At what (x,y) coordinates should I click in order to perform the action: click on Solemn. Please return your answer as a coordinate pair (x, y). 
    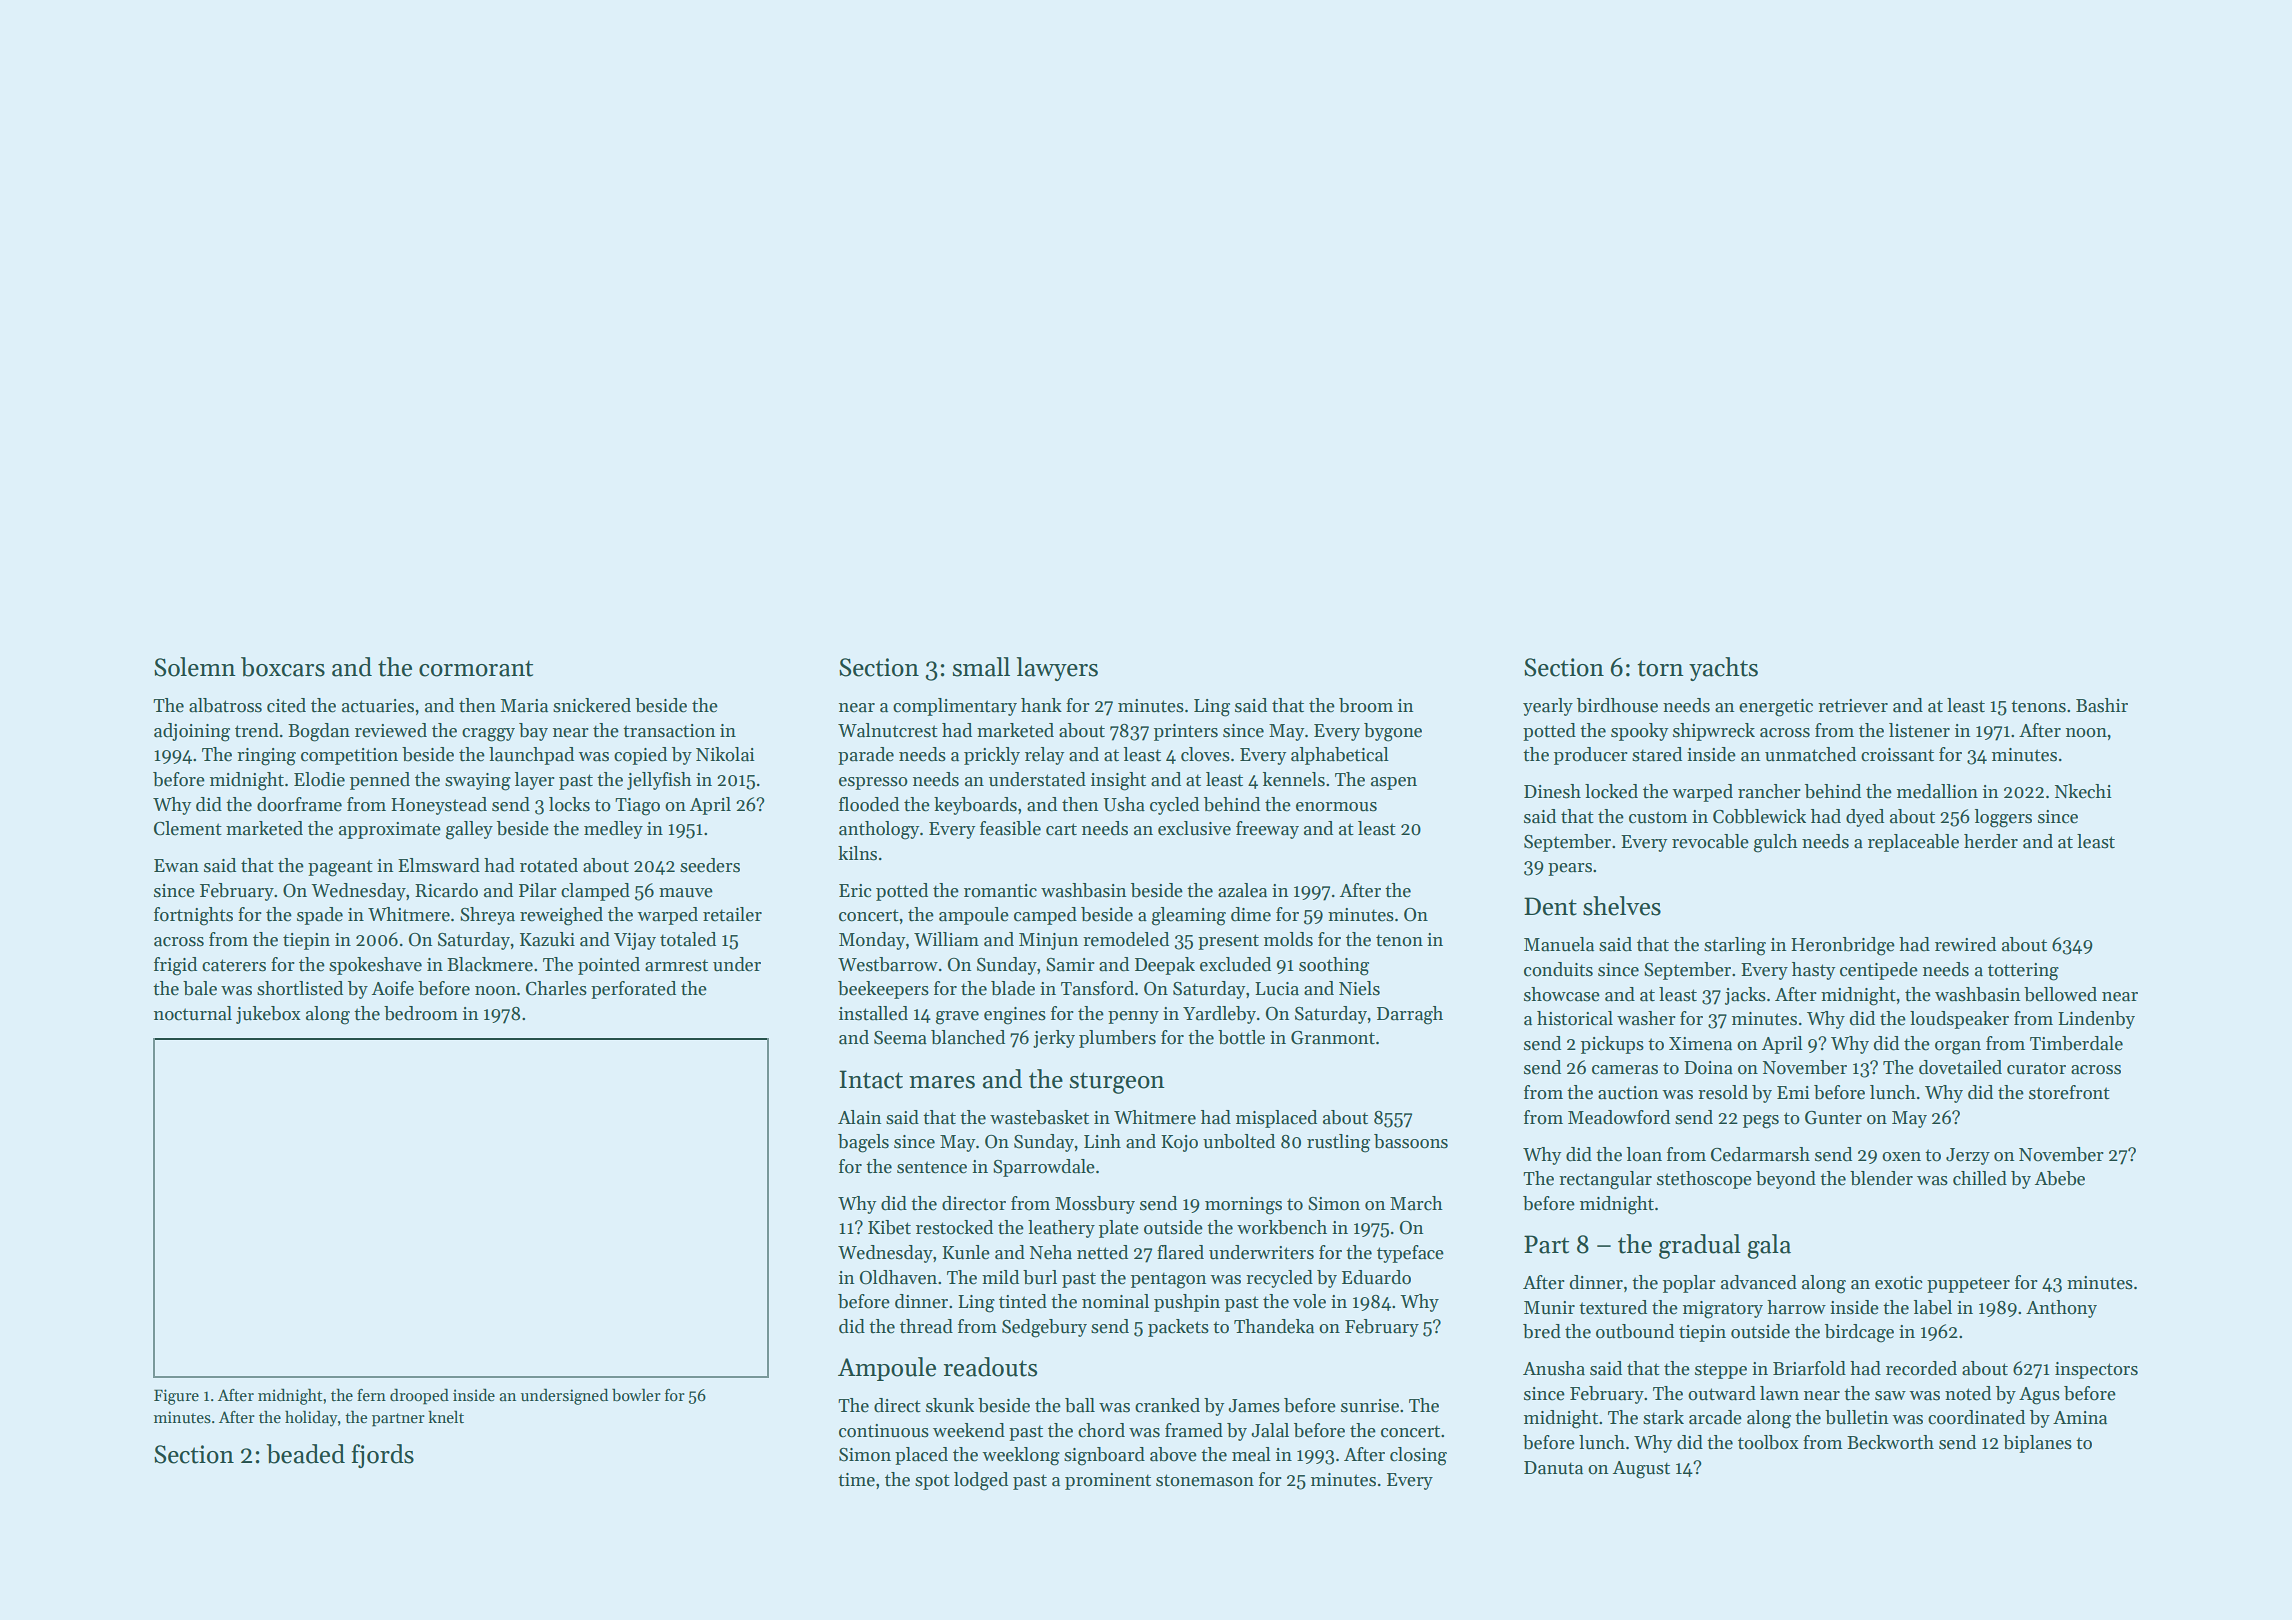
    Looking at the image, I should click on (195, 667).
